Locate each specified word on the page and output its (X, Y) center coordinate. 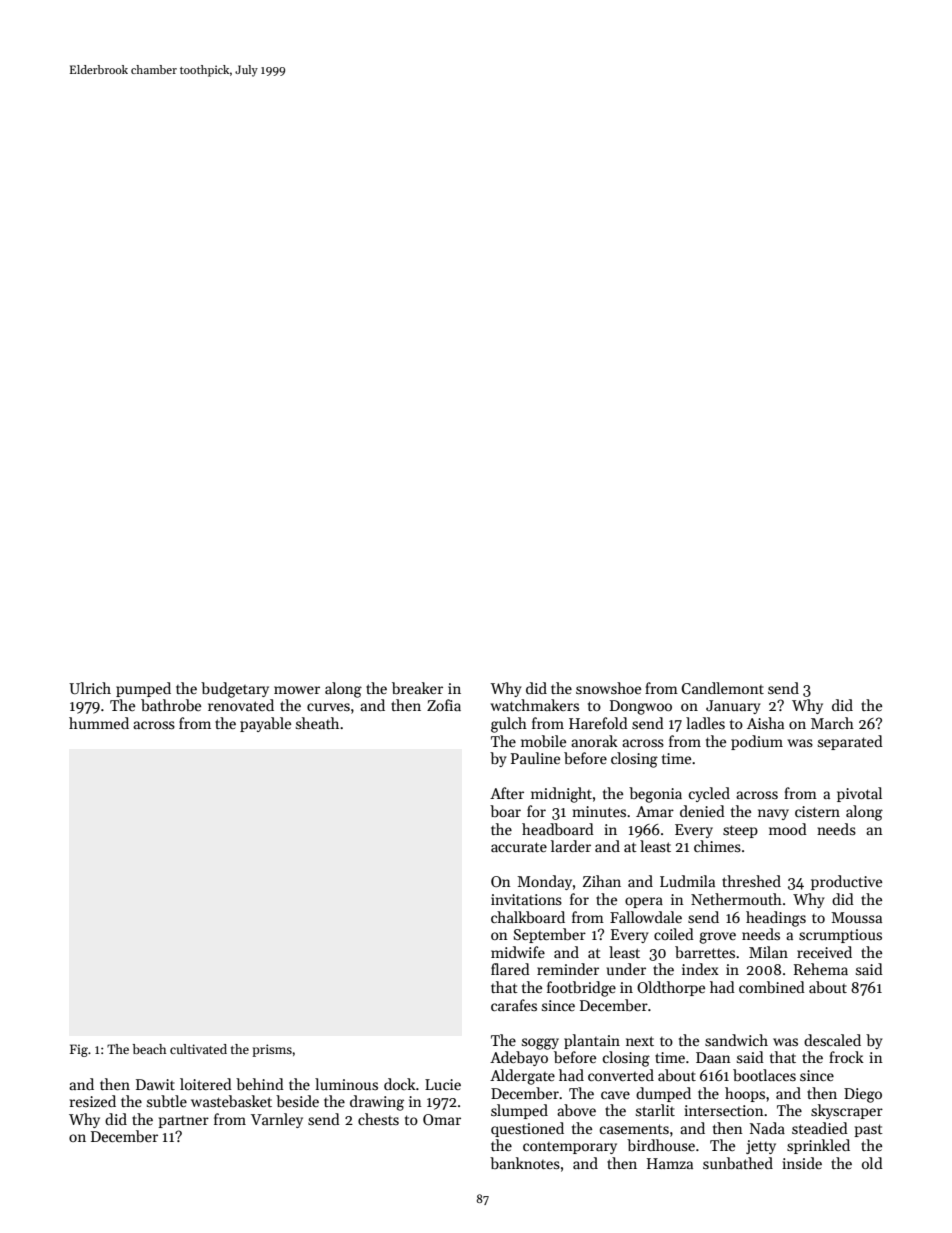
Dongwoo (641, 707)
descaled (832, 1040)
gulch (509, 725)
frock (846, 1057)
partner (183, 1122)
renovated (241, 705)
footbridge (581, 989)
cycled (709, 794)
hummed (99, 723)
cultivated (198, 1049)
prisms (272, 1050)
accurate (519, 847)
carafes (514, 1005)
